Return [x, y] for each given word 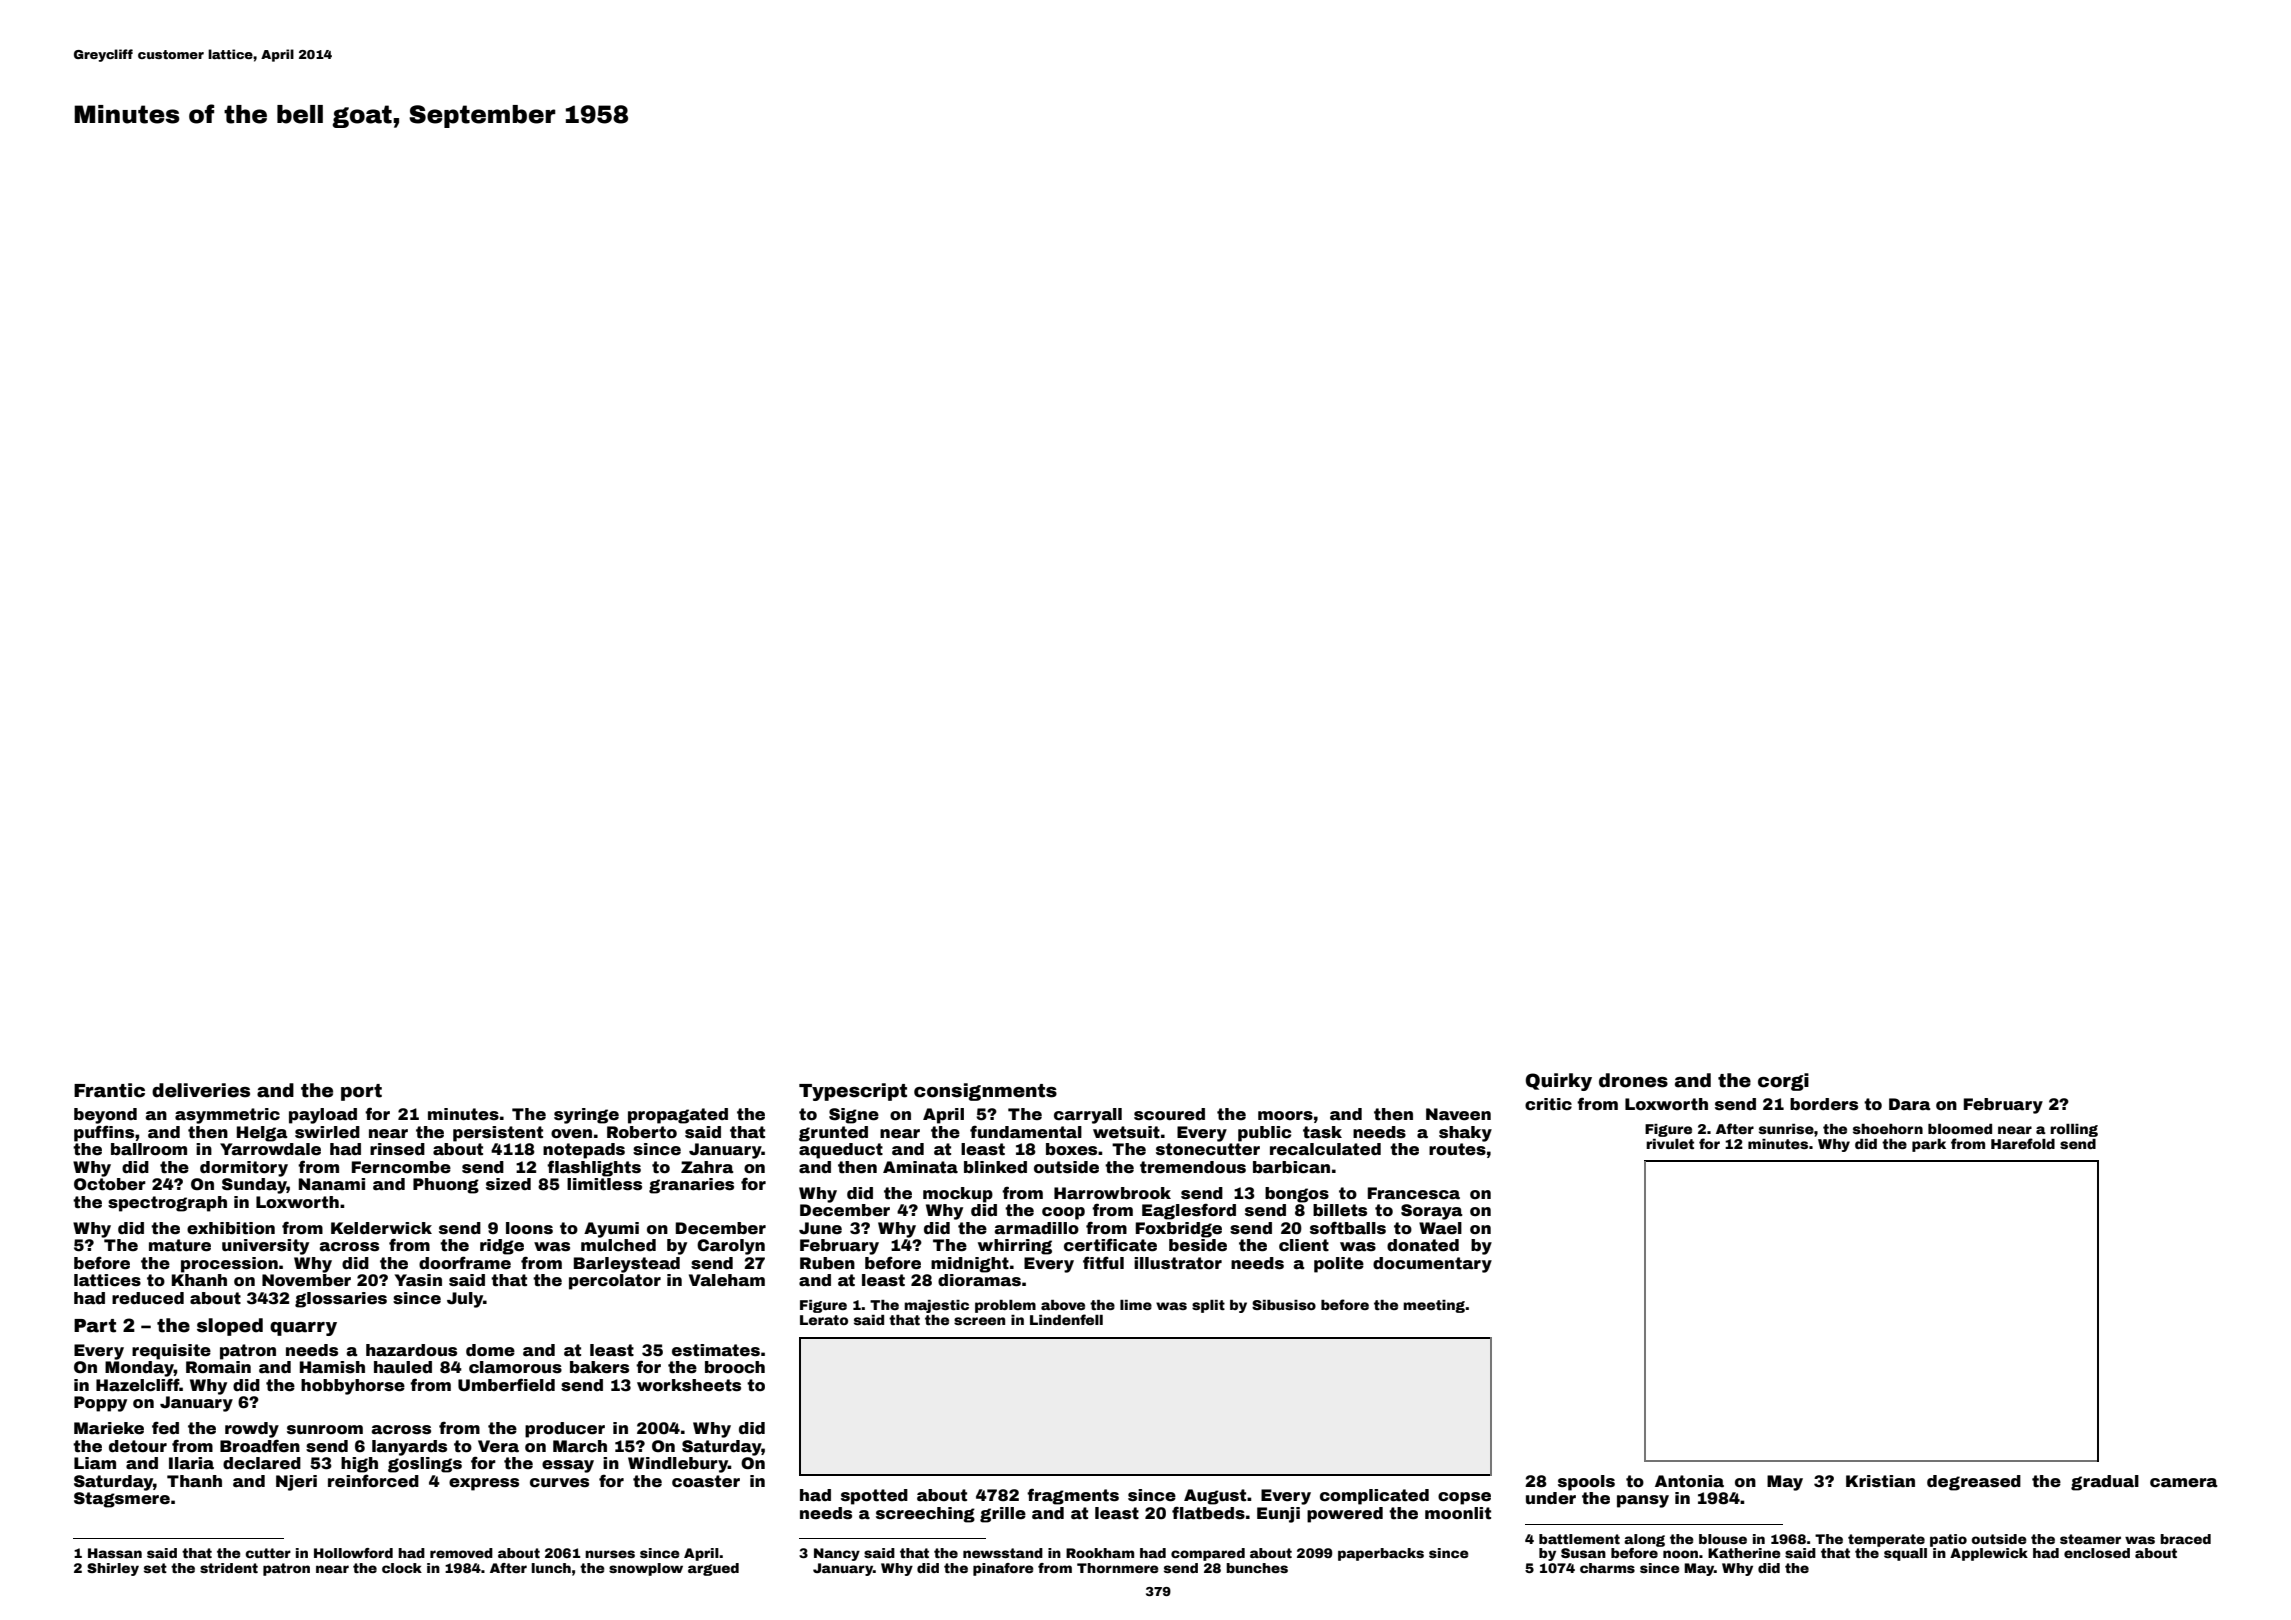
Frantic [109, 1090]
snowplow [646, 1569]
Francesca [1414, 1193]
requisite [171, 1352]
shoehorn [1888, 1129]
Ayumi [611, 1230]
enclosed [2097, 1553]
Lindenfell [1066, 1319]
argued [713, 1569]
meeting [1434, 1306]
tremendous [1193, 1167]
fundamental [1026, 1132]
